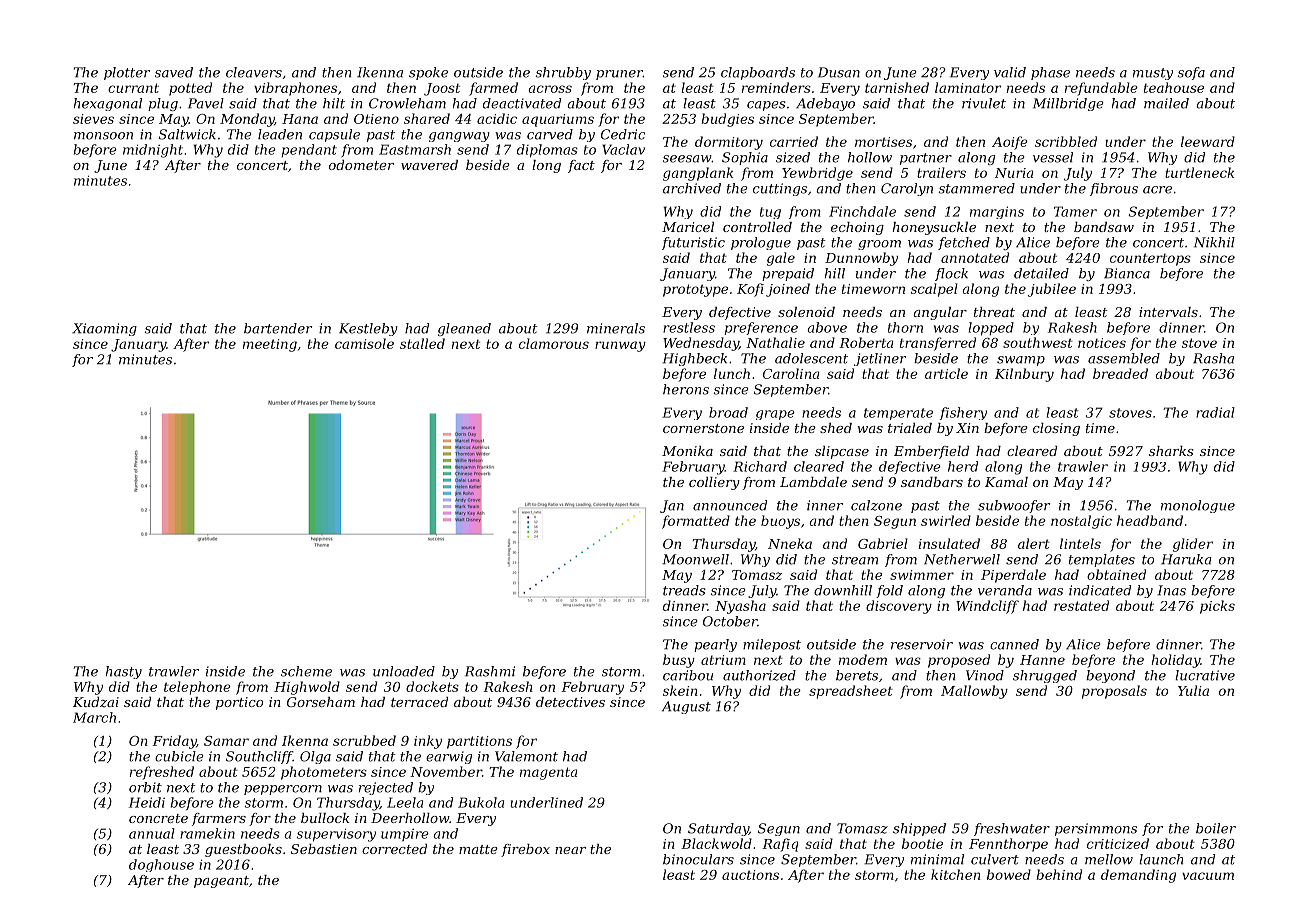 This document has width=1308, height=924. I want to click on meeting, so click(270, 345).
